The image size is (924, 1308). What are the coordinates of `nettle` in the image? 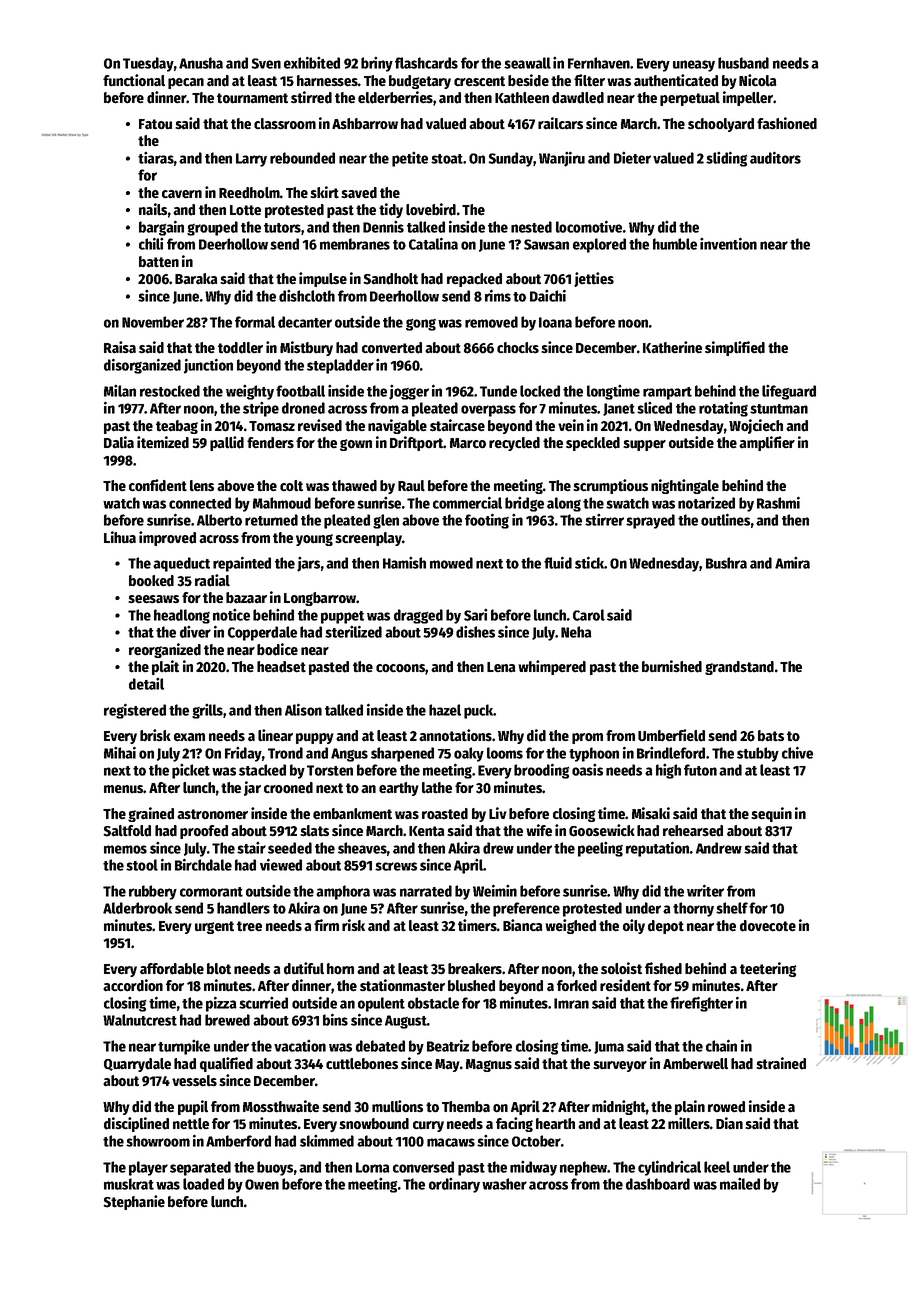 It's located at (191, 1124).
